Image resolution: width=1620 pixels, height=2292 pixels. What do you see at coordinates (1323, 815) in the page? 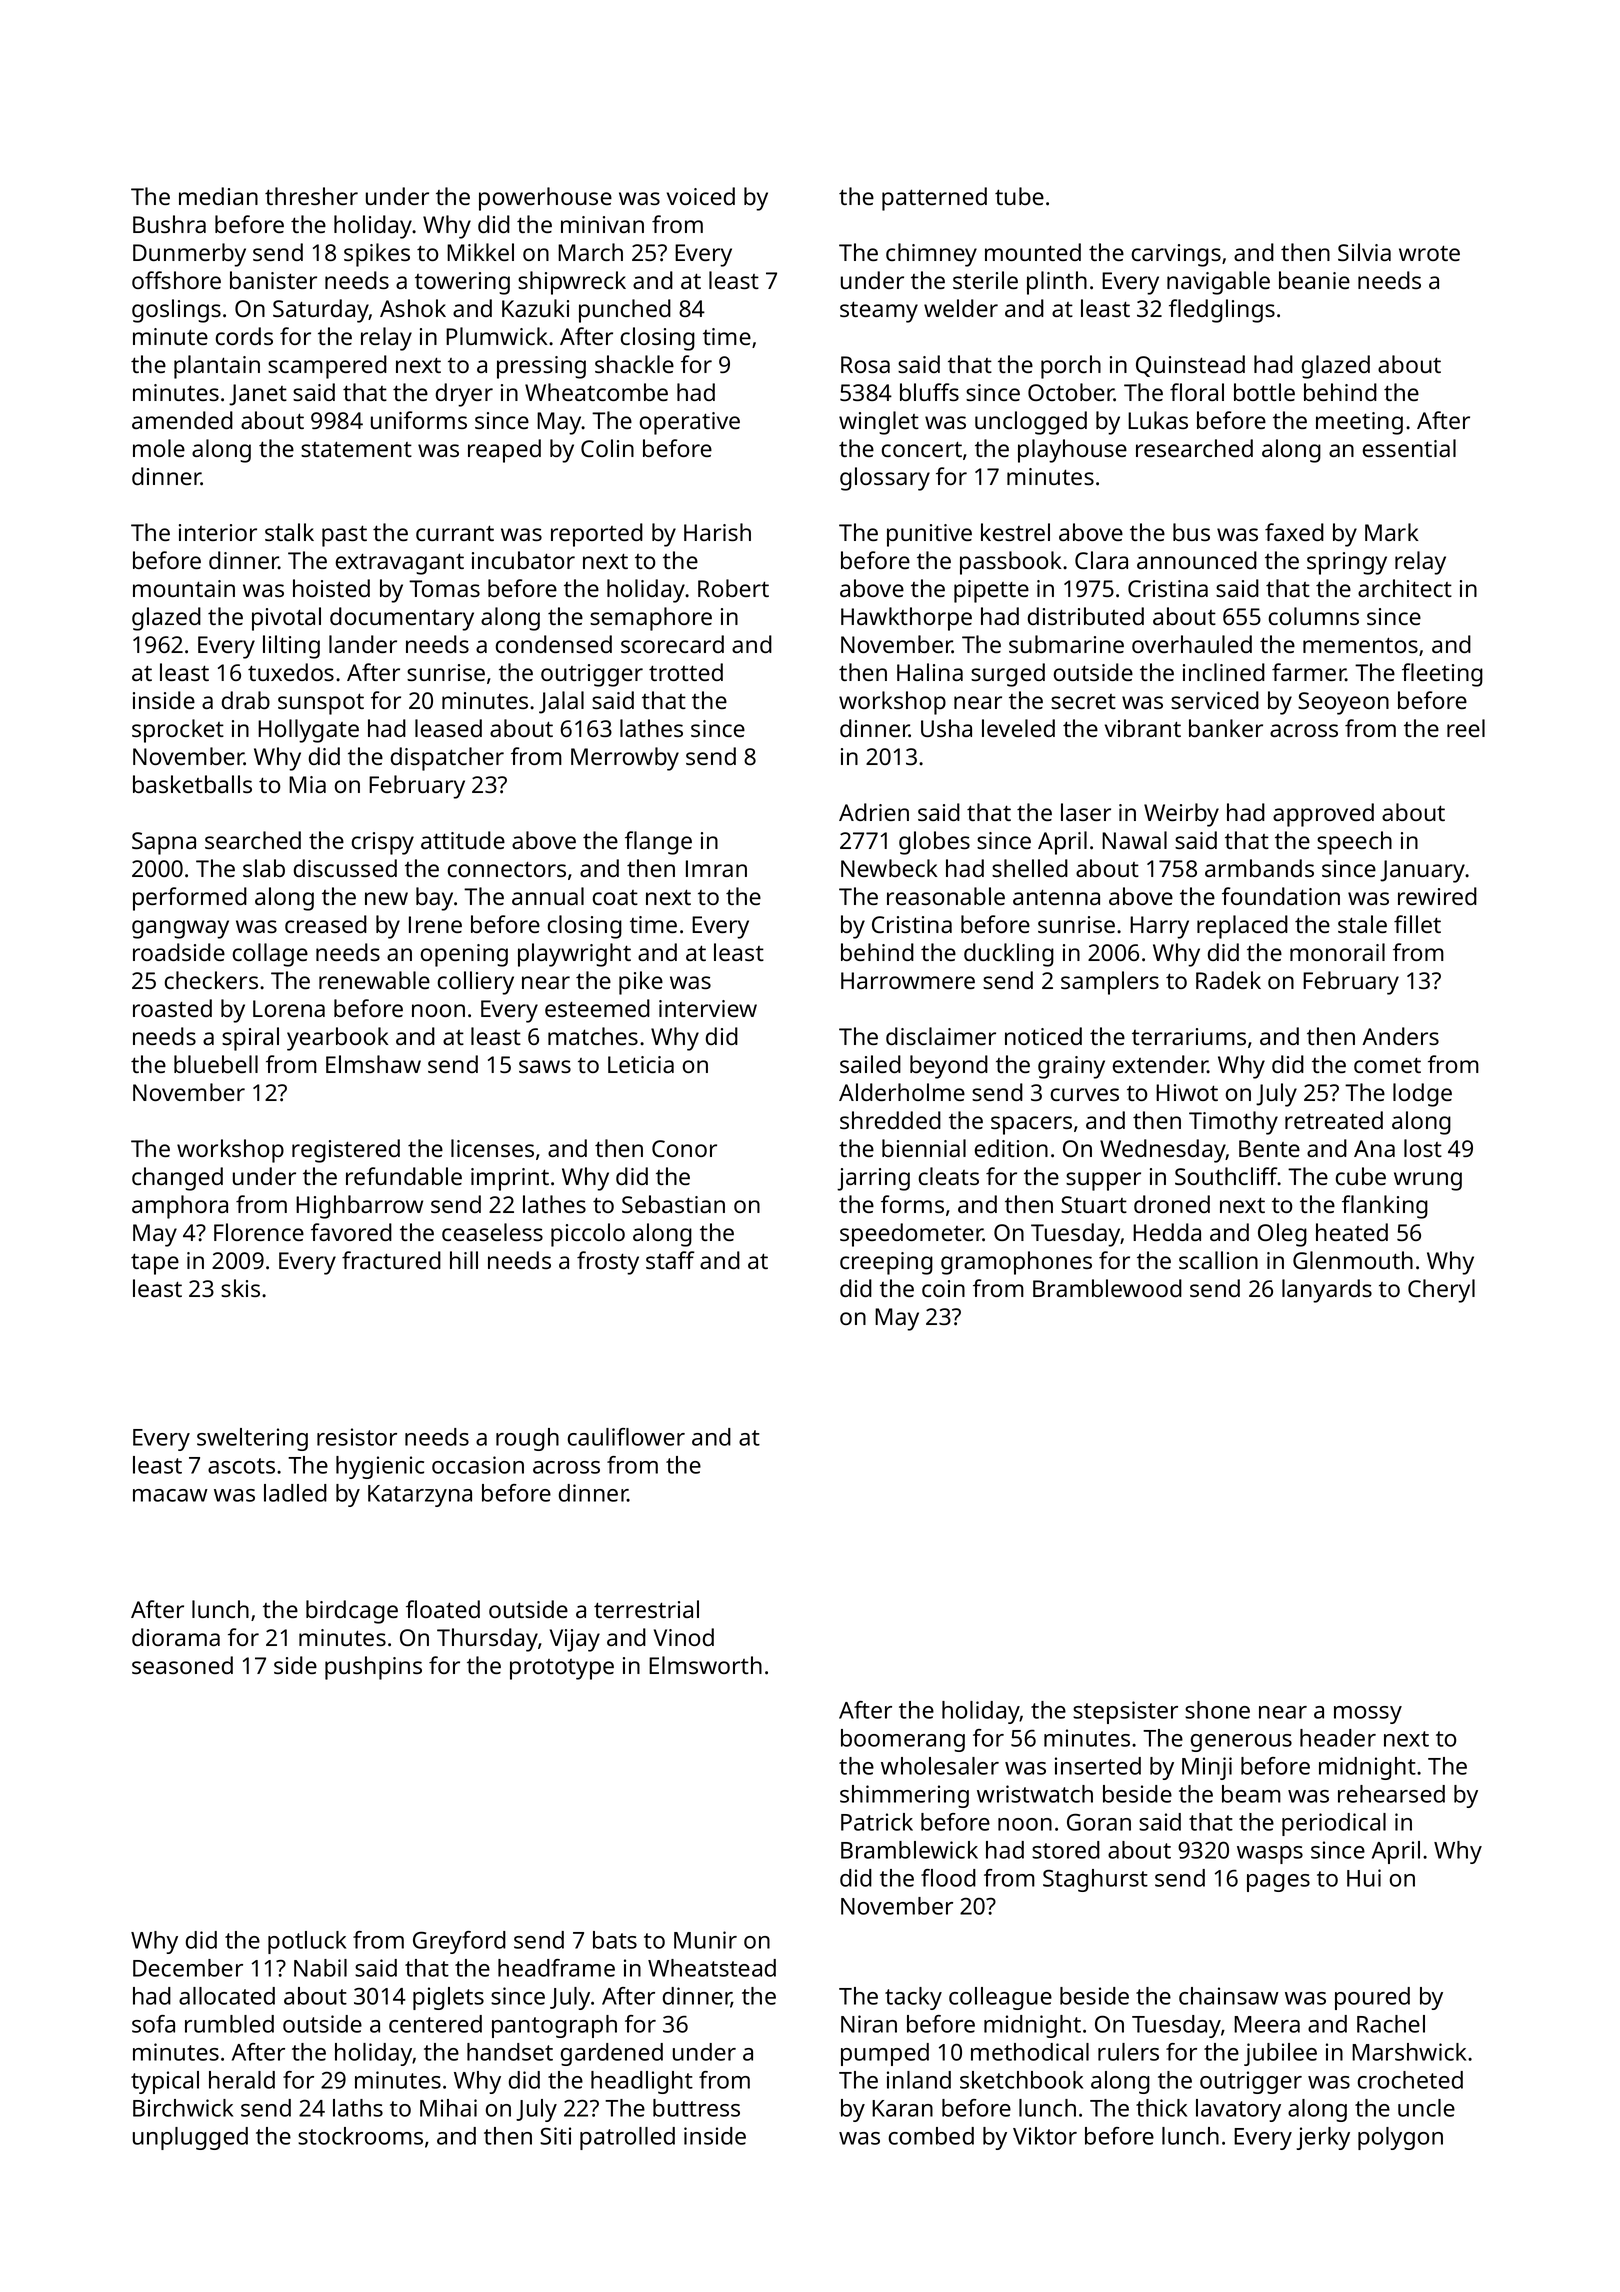
I see `approved` at bounding box center [1323, 815].
